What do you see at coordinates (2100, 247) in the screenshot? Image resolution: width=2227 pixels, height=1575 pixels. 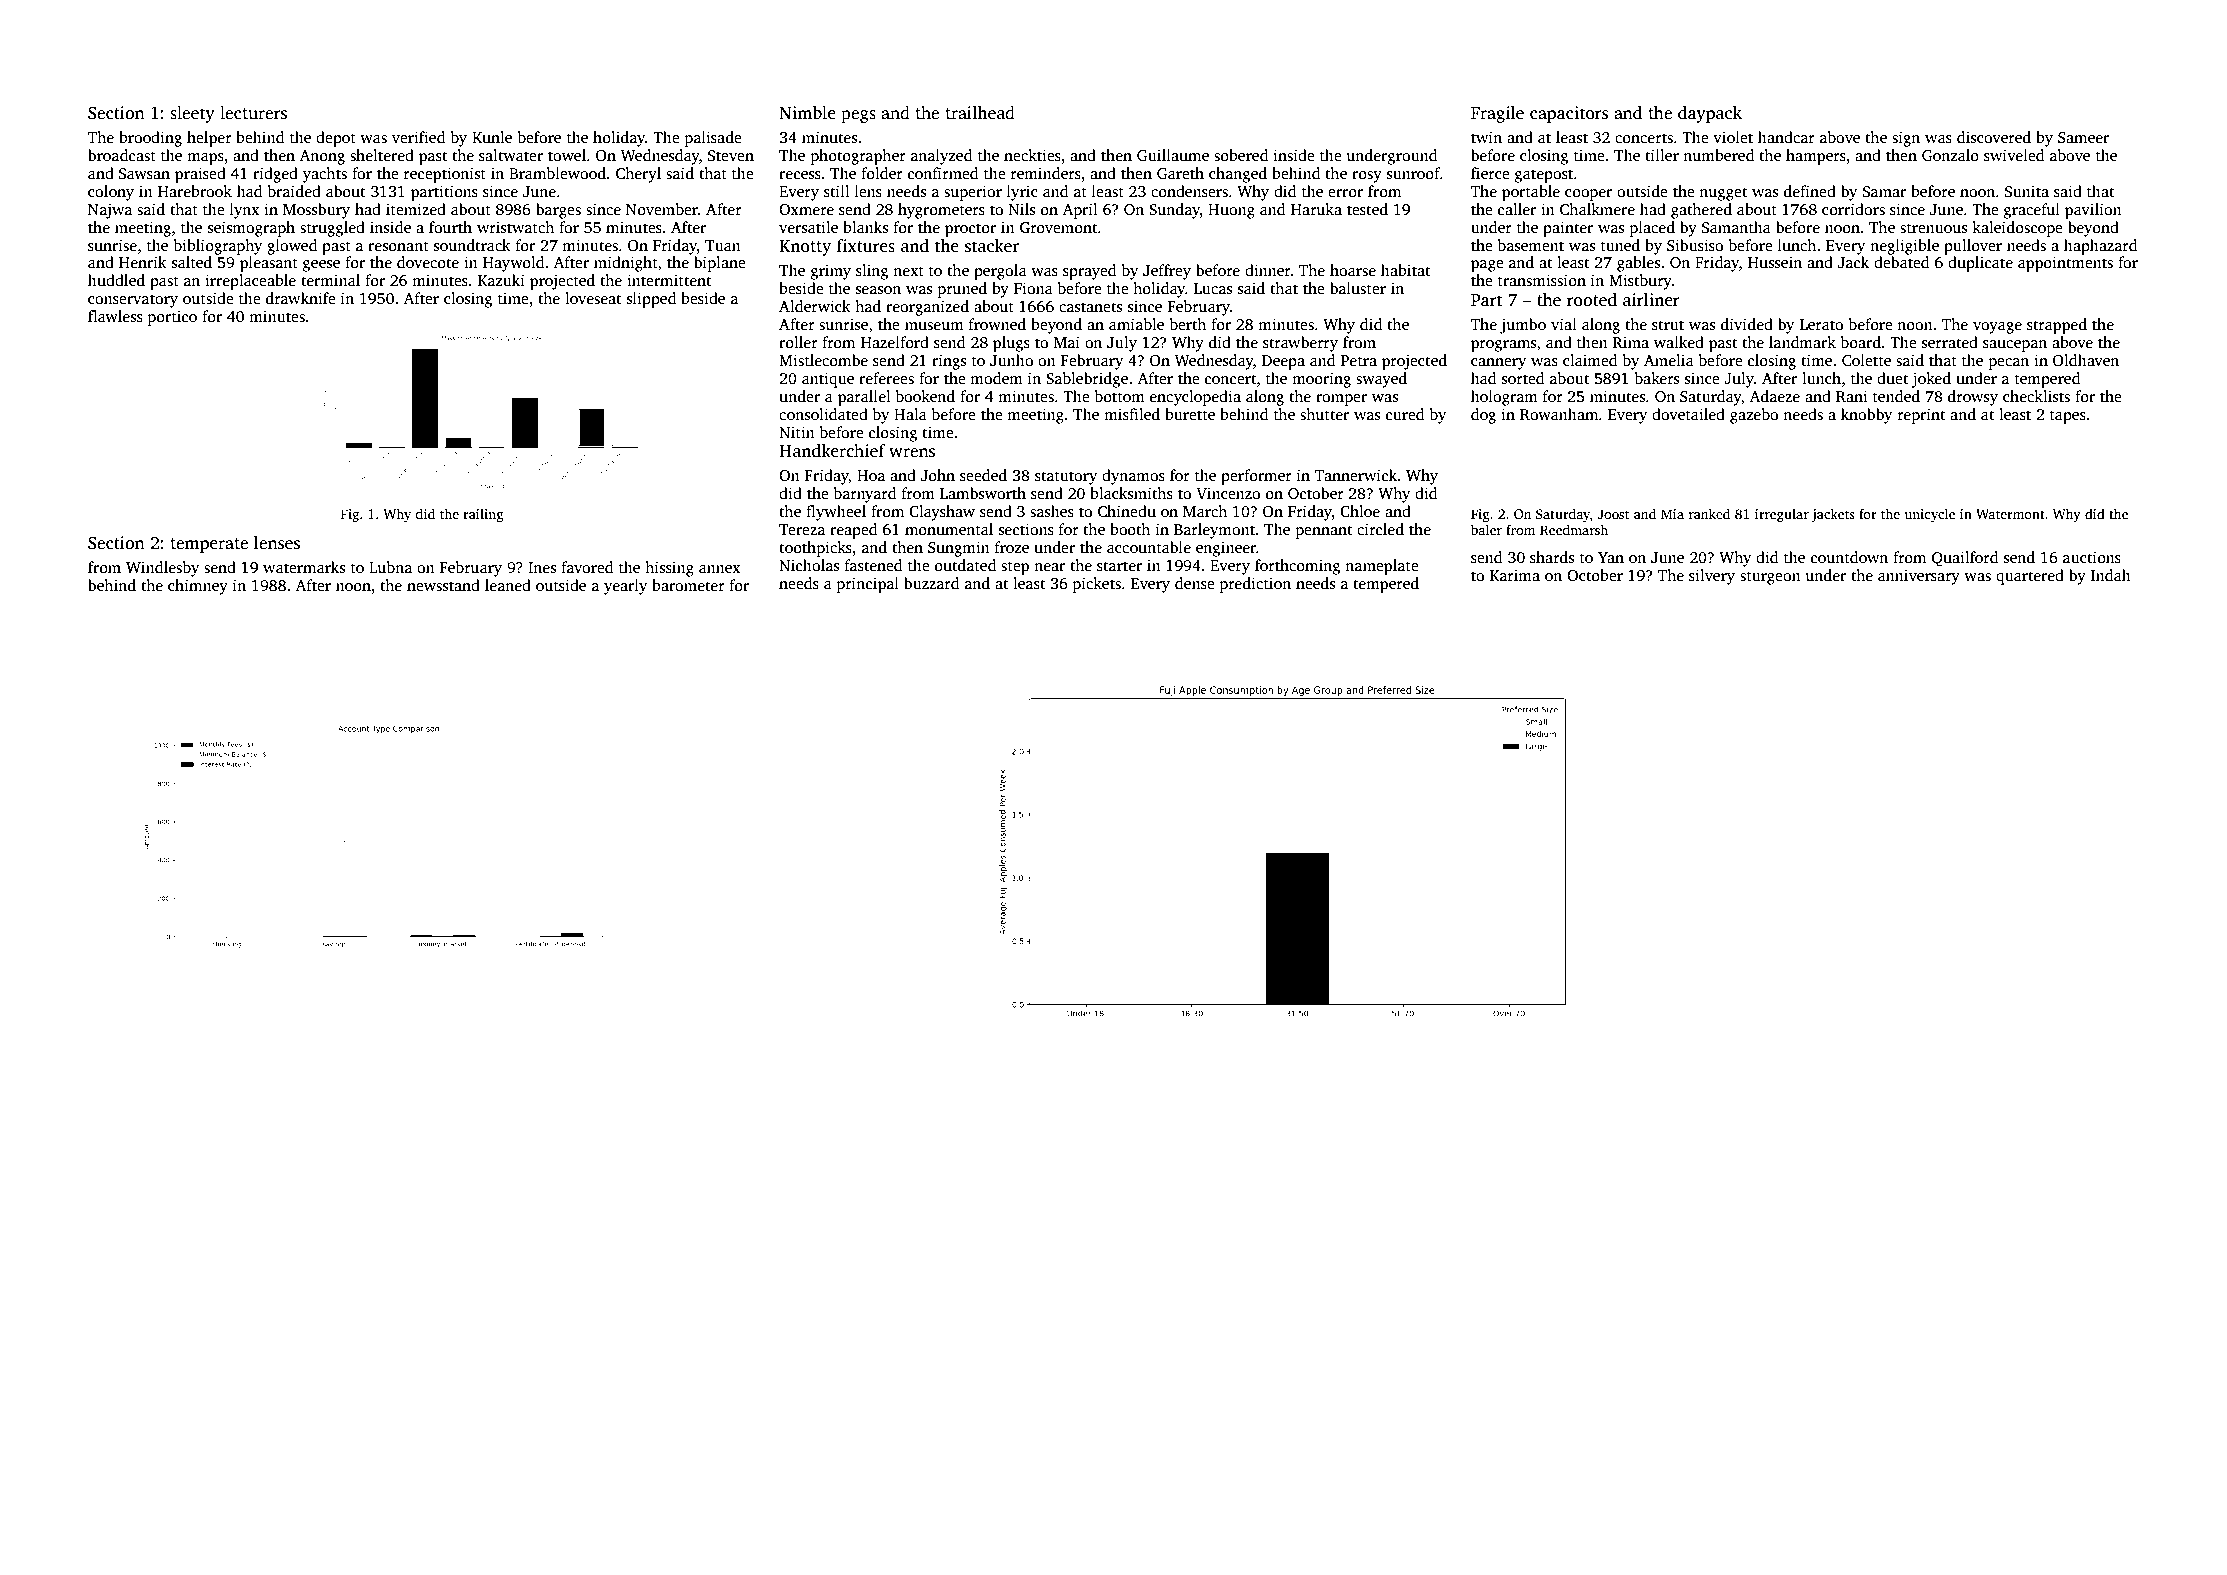 I see `haphazard` at bounding box center [2100, 247].
